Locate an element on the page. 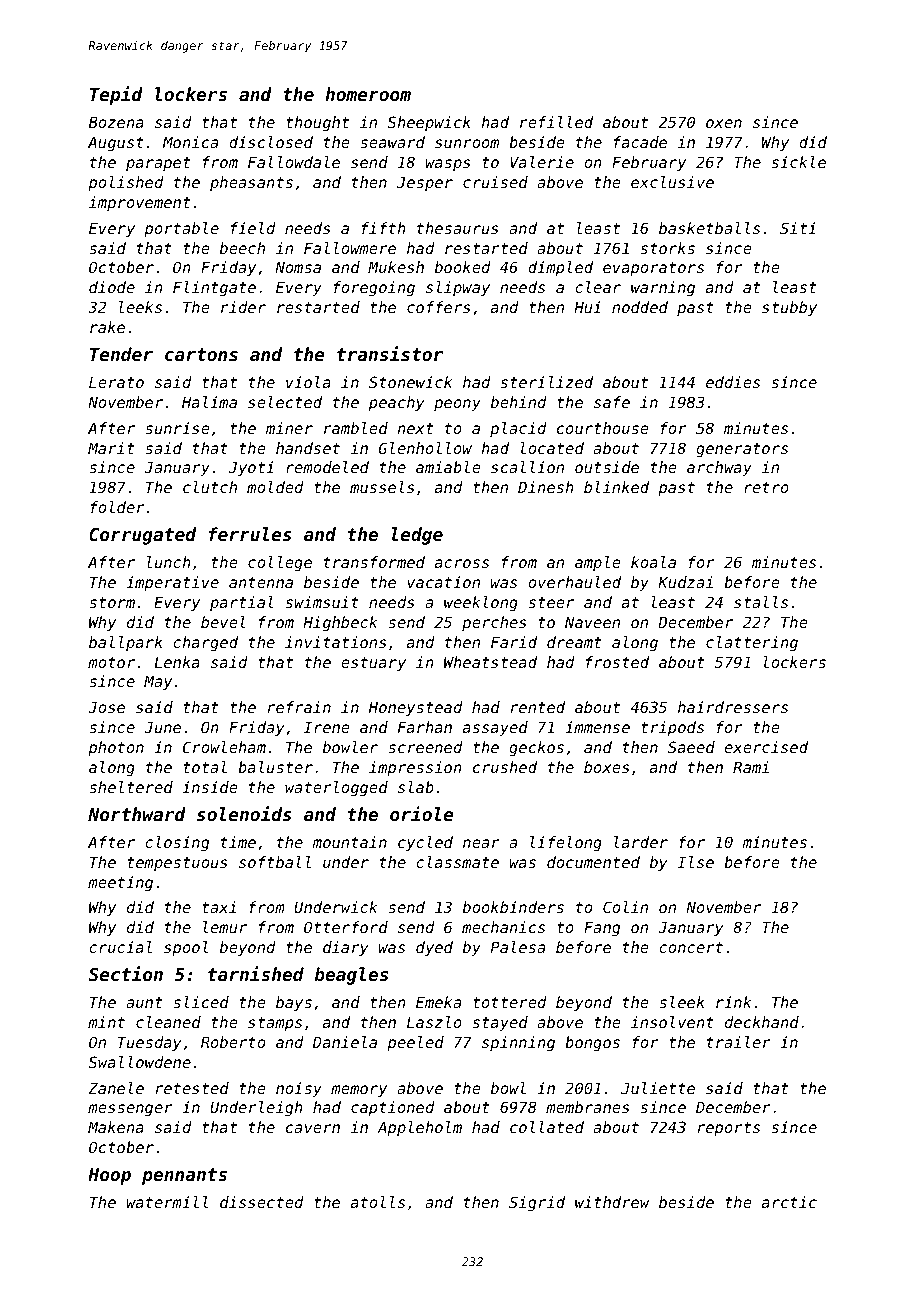  waterlogged is located at coordinates (336, 789).
